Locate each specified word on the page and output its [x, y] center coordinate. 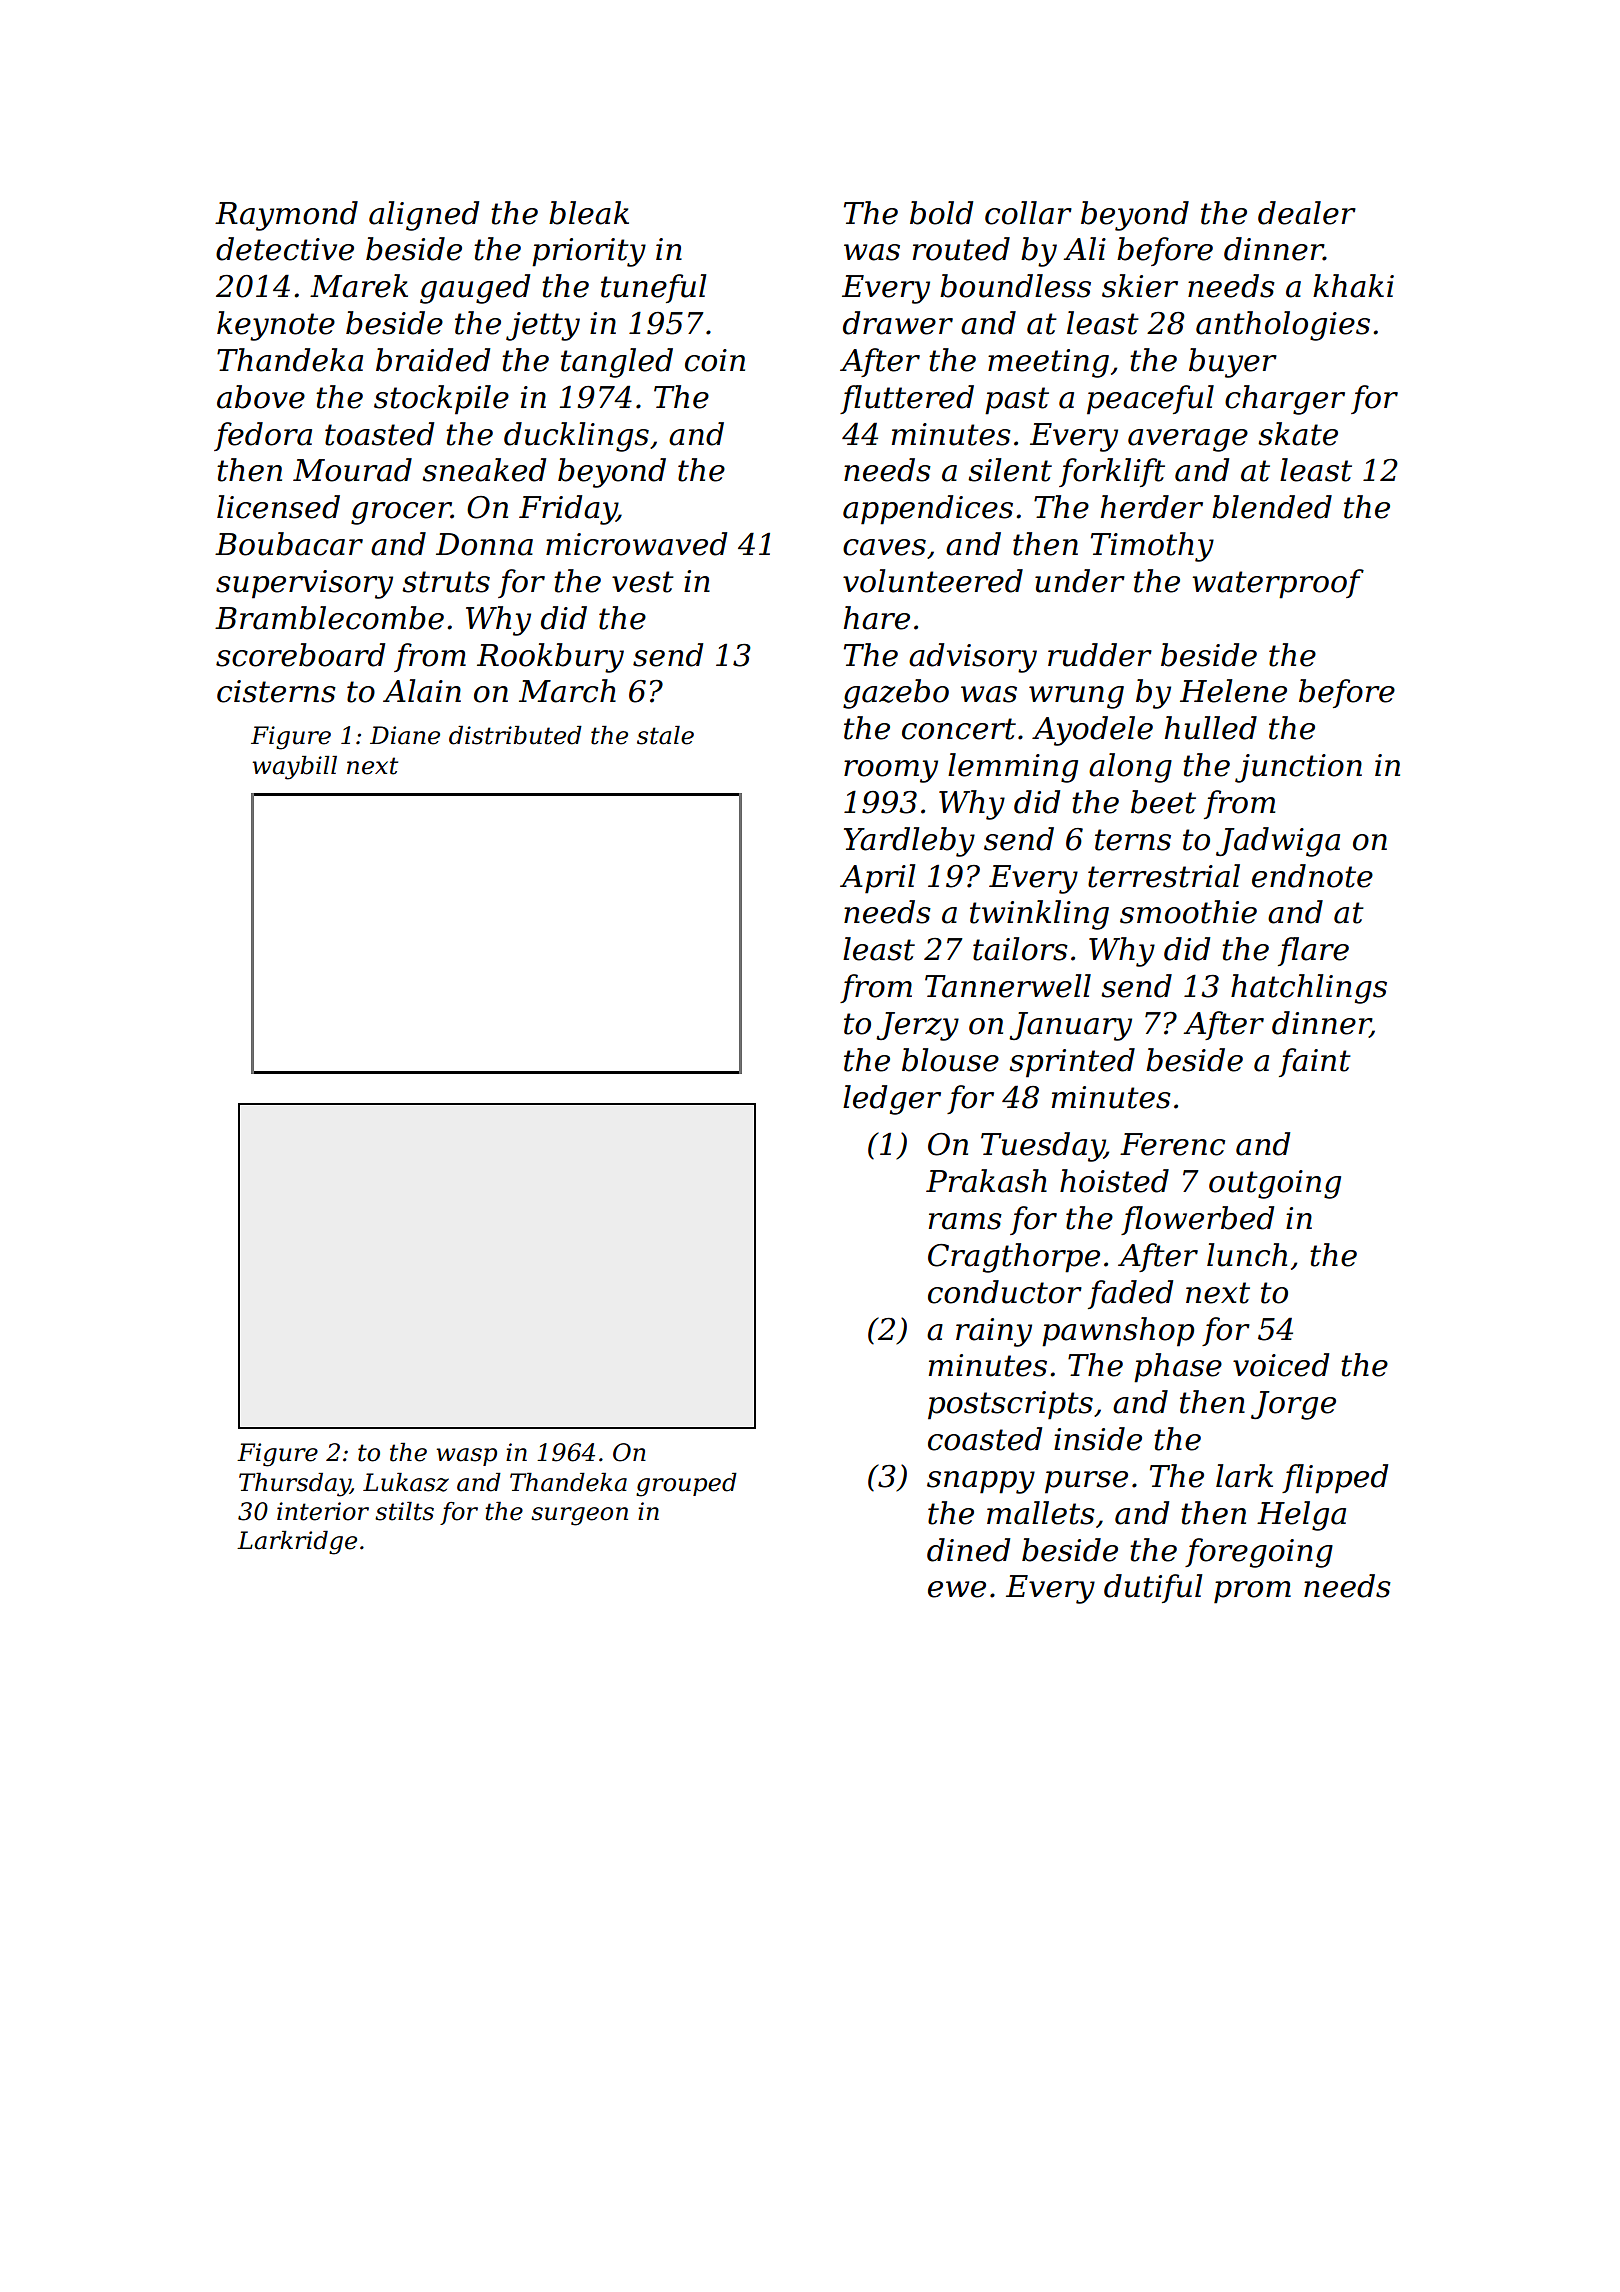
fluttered [907, 399]
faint [1315, 1062]
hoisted [1114, 1181]
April [877, 879]
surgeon [579, 1516]
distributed [515, 735]
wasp [466, 1457]
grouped [686, 1485]
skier [1140, 286]
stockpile [441, 400]
